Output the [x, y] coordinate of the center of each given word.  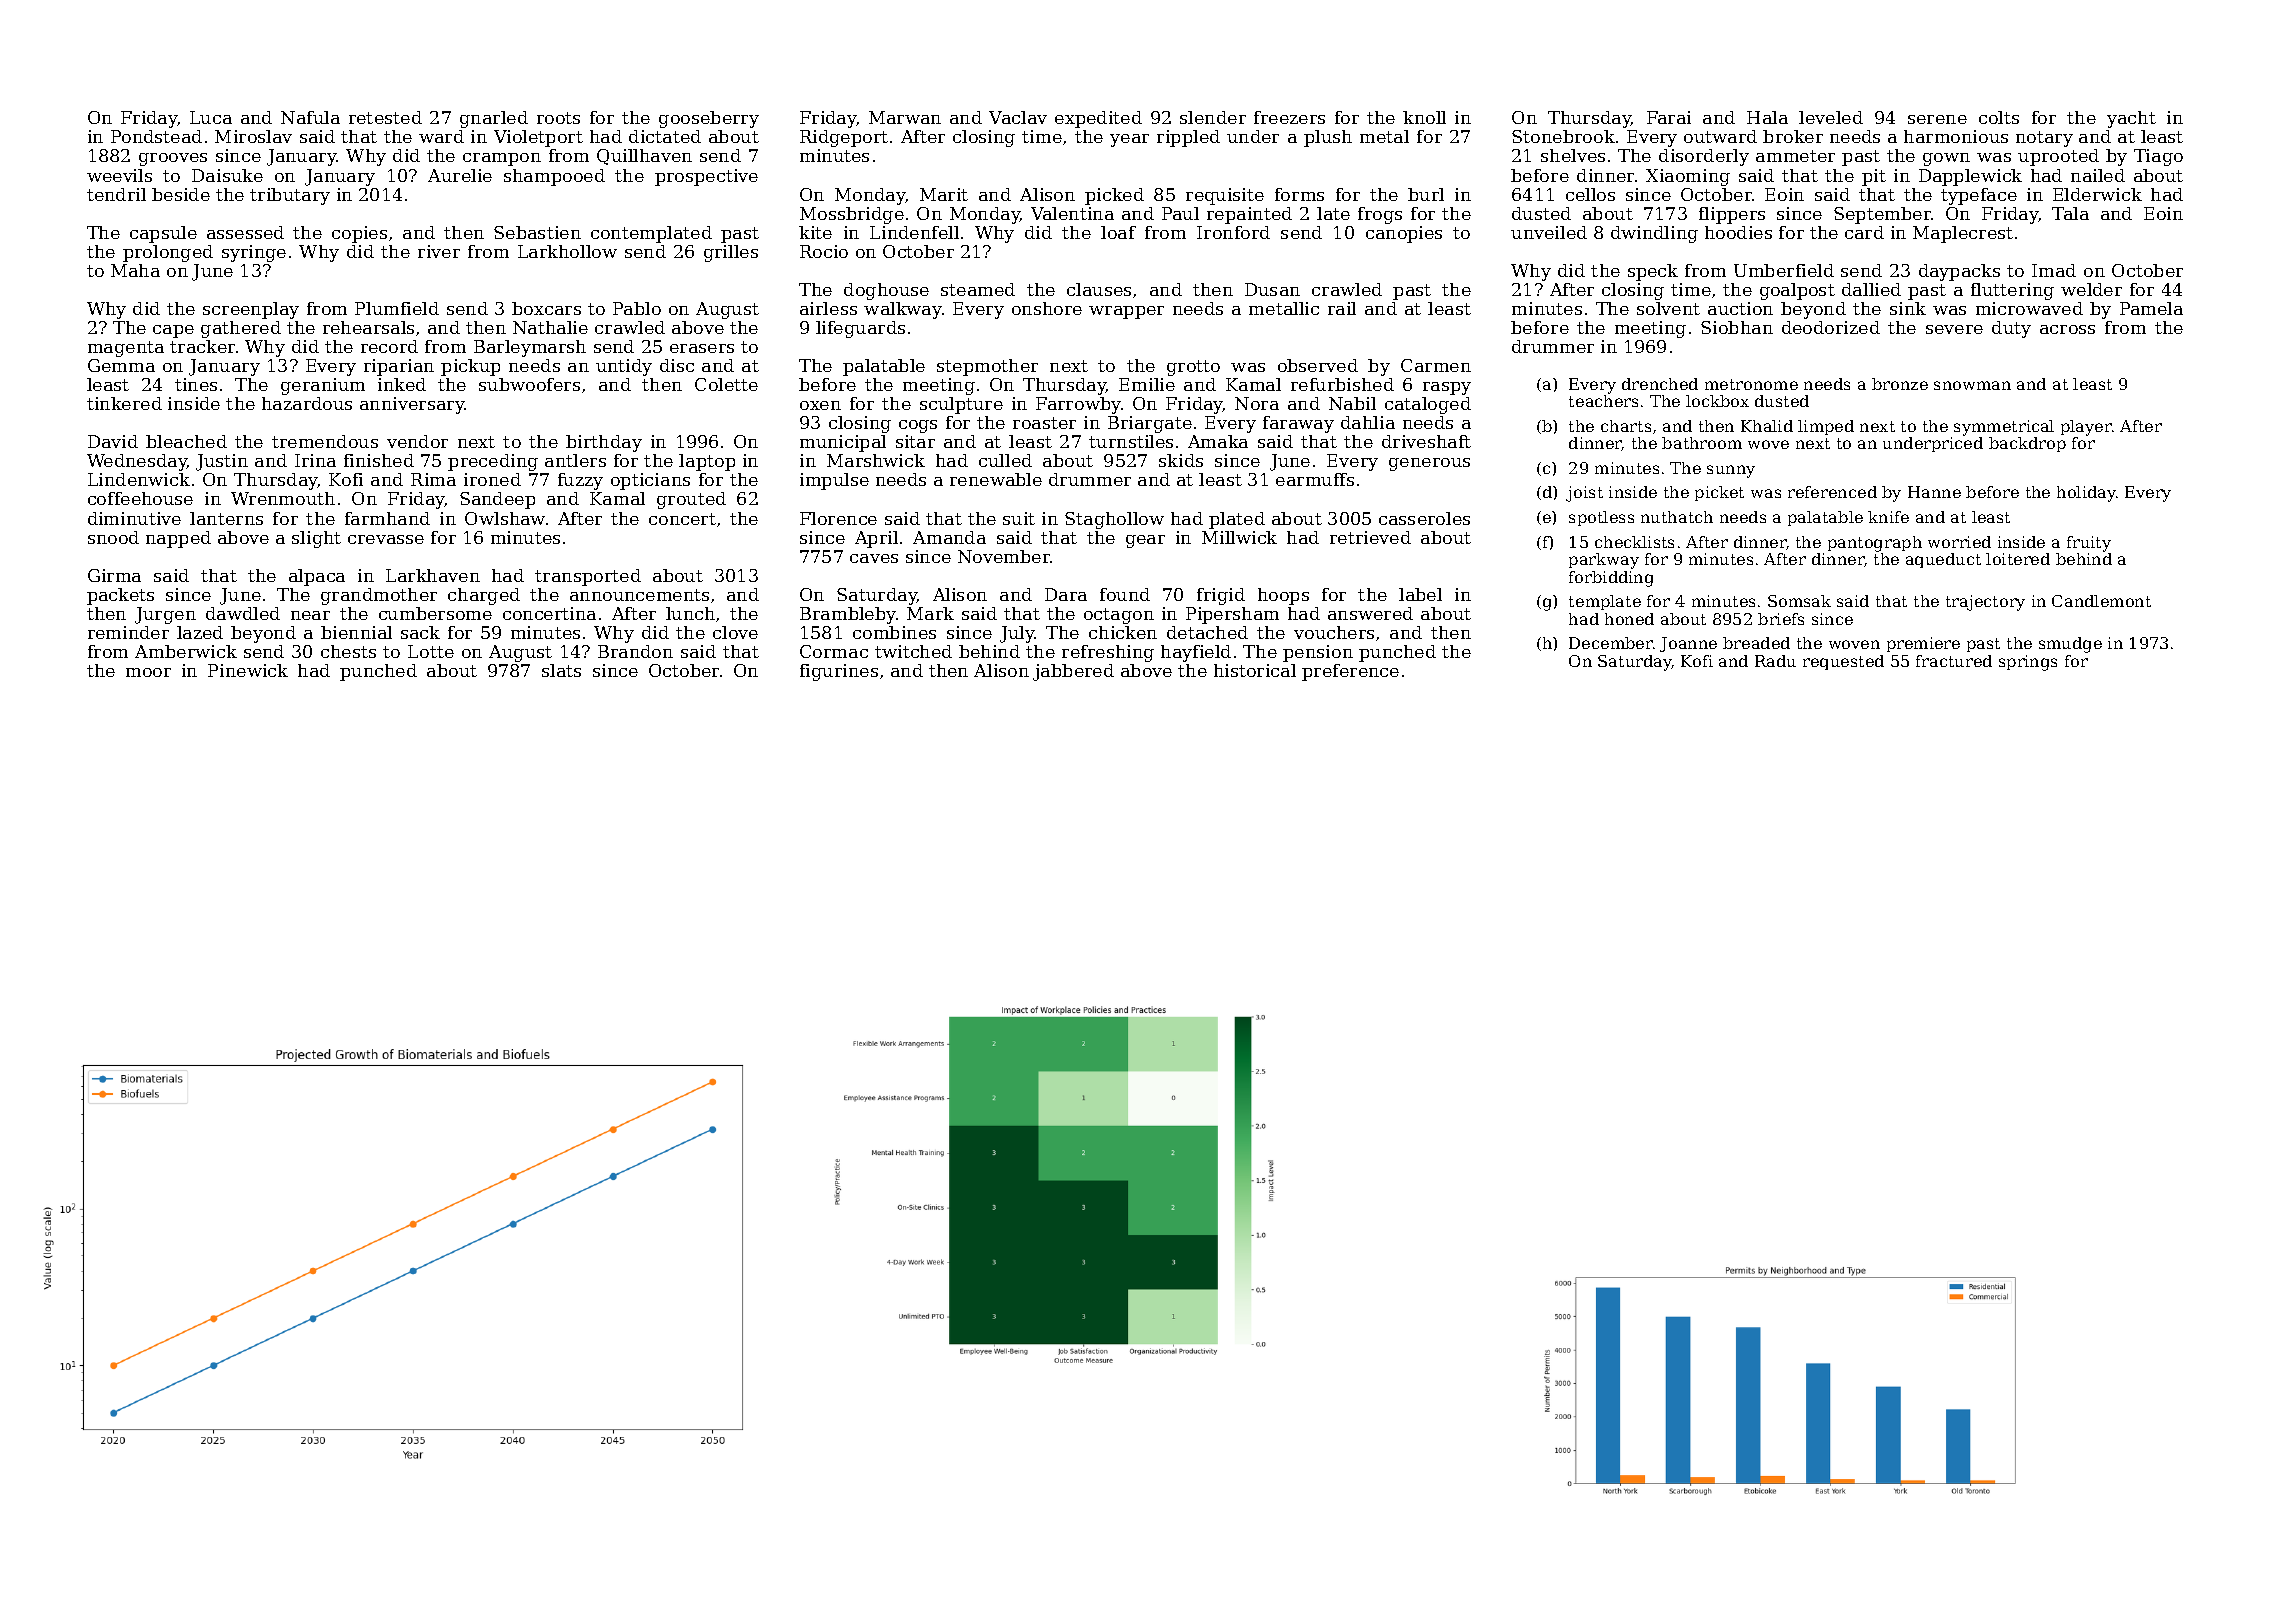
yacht [2131, 119]
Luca [211, 117]
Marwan [905, 117]
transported [588, 577]
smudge [2070, 645]
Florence [838, 518]
